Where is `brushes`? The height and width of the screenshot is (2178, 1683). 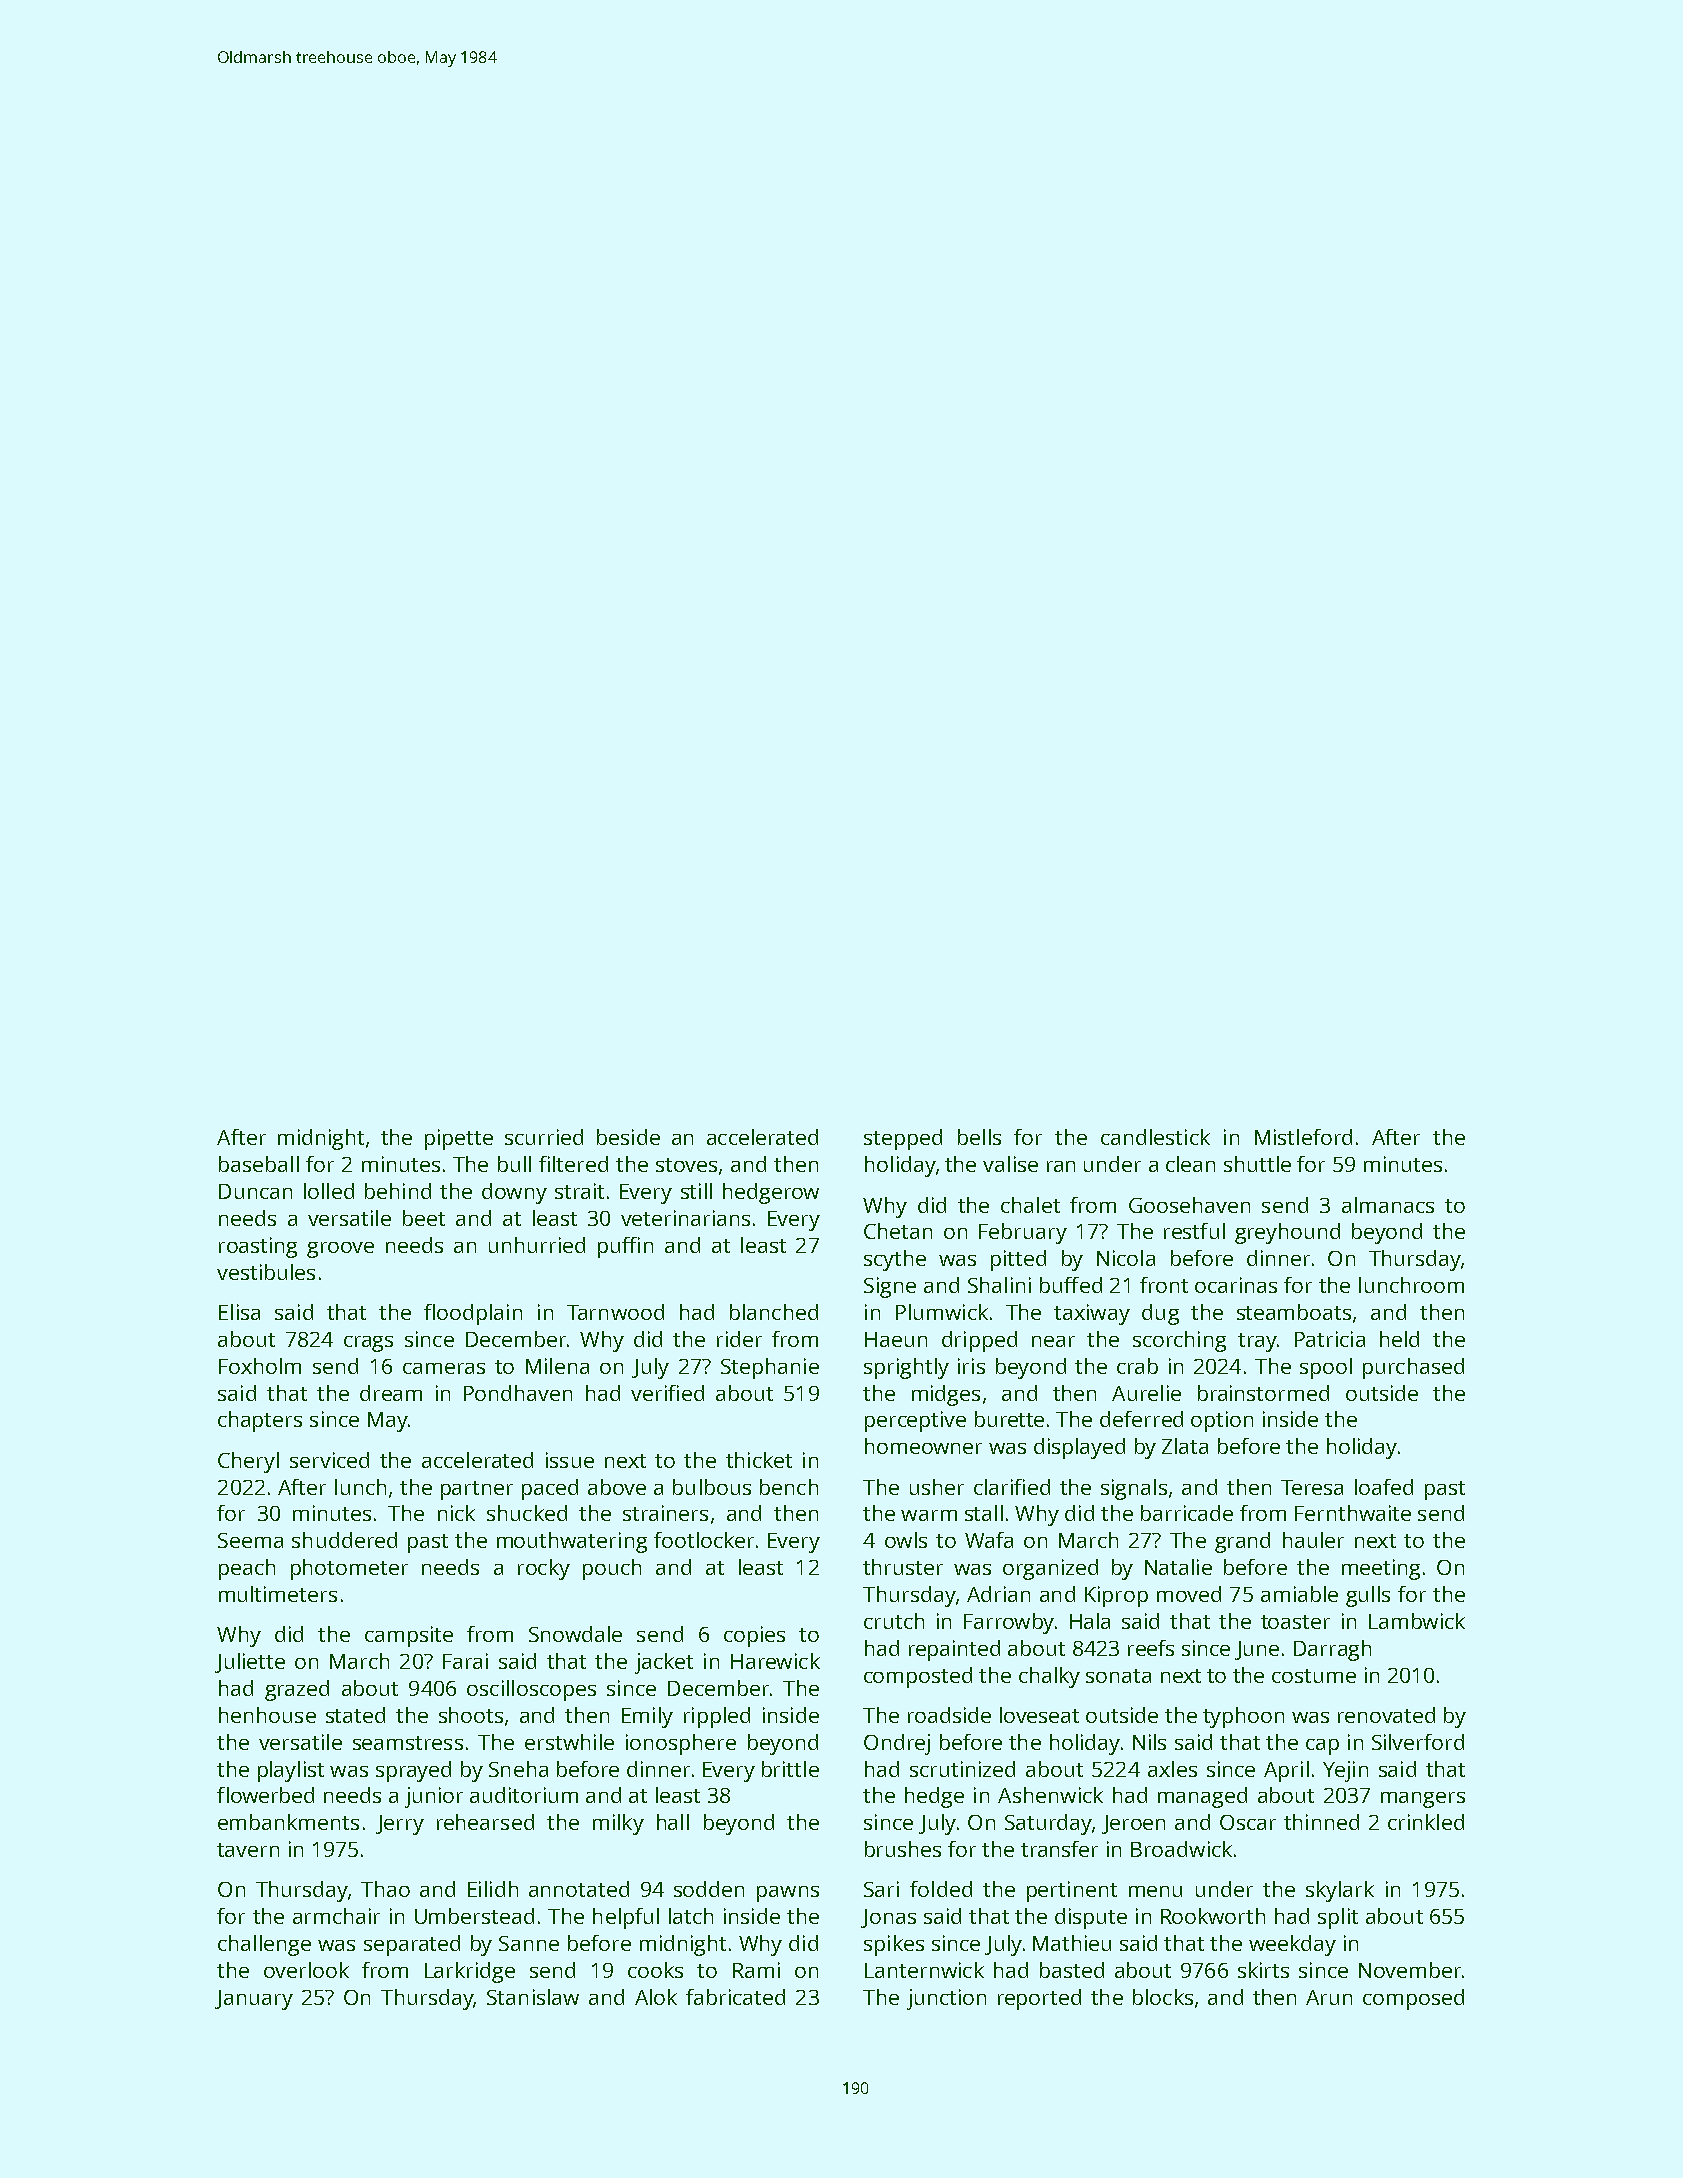
brushes is located at coordinates (903, 1849).
